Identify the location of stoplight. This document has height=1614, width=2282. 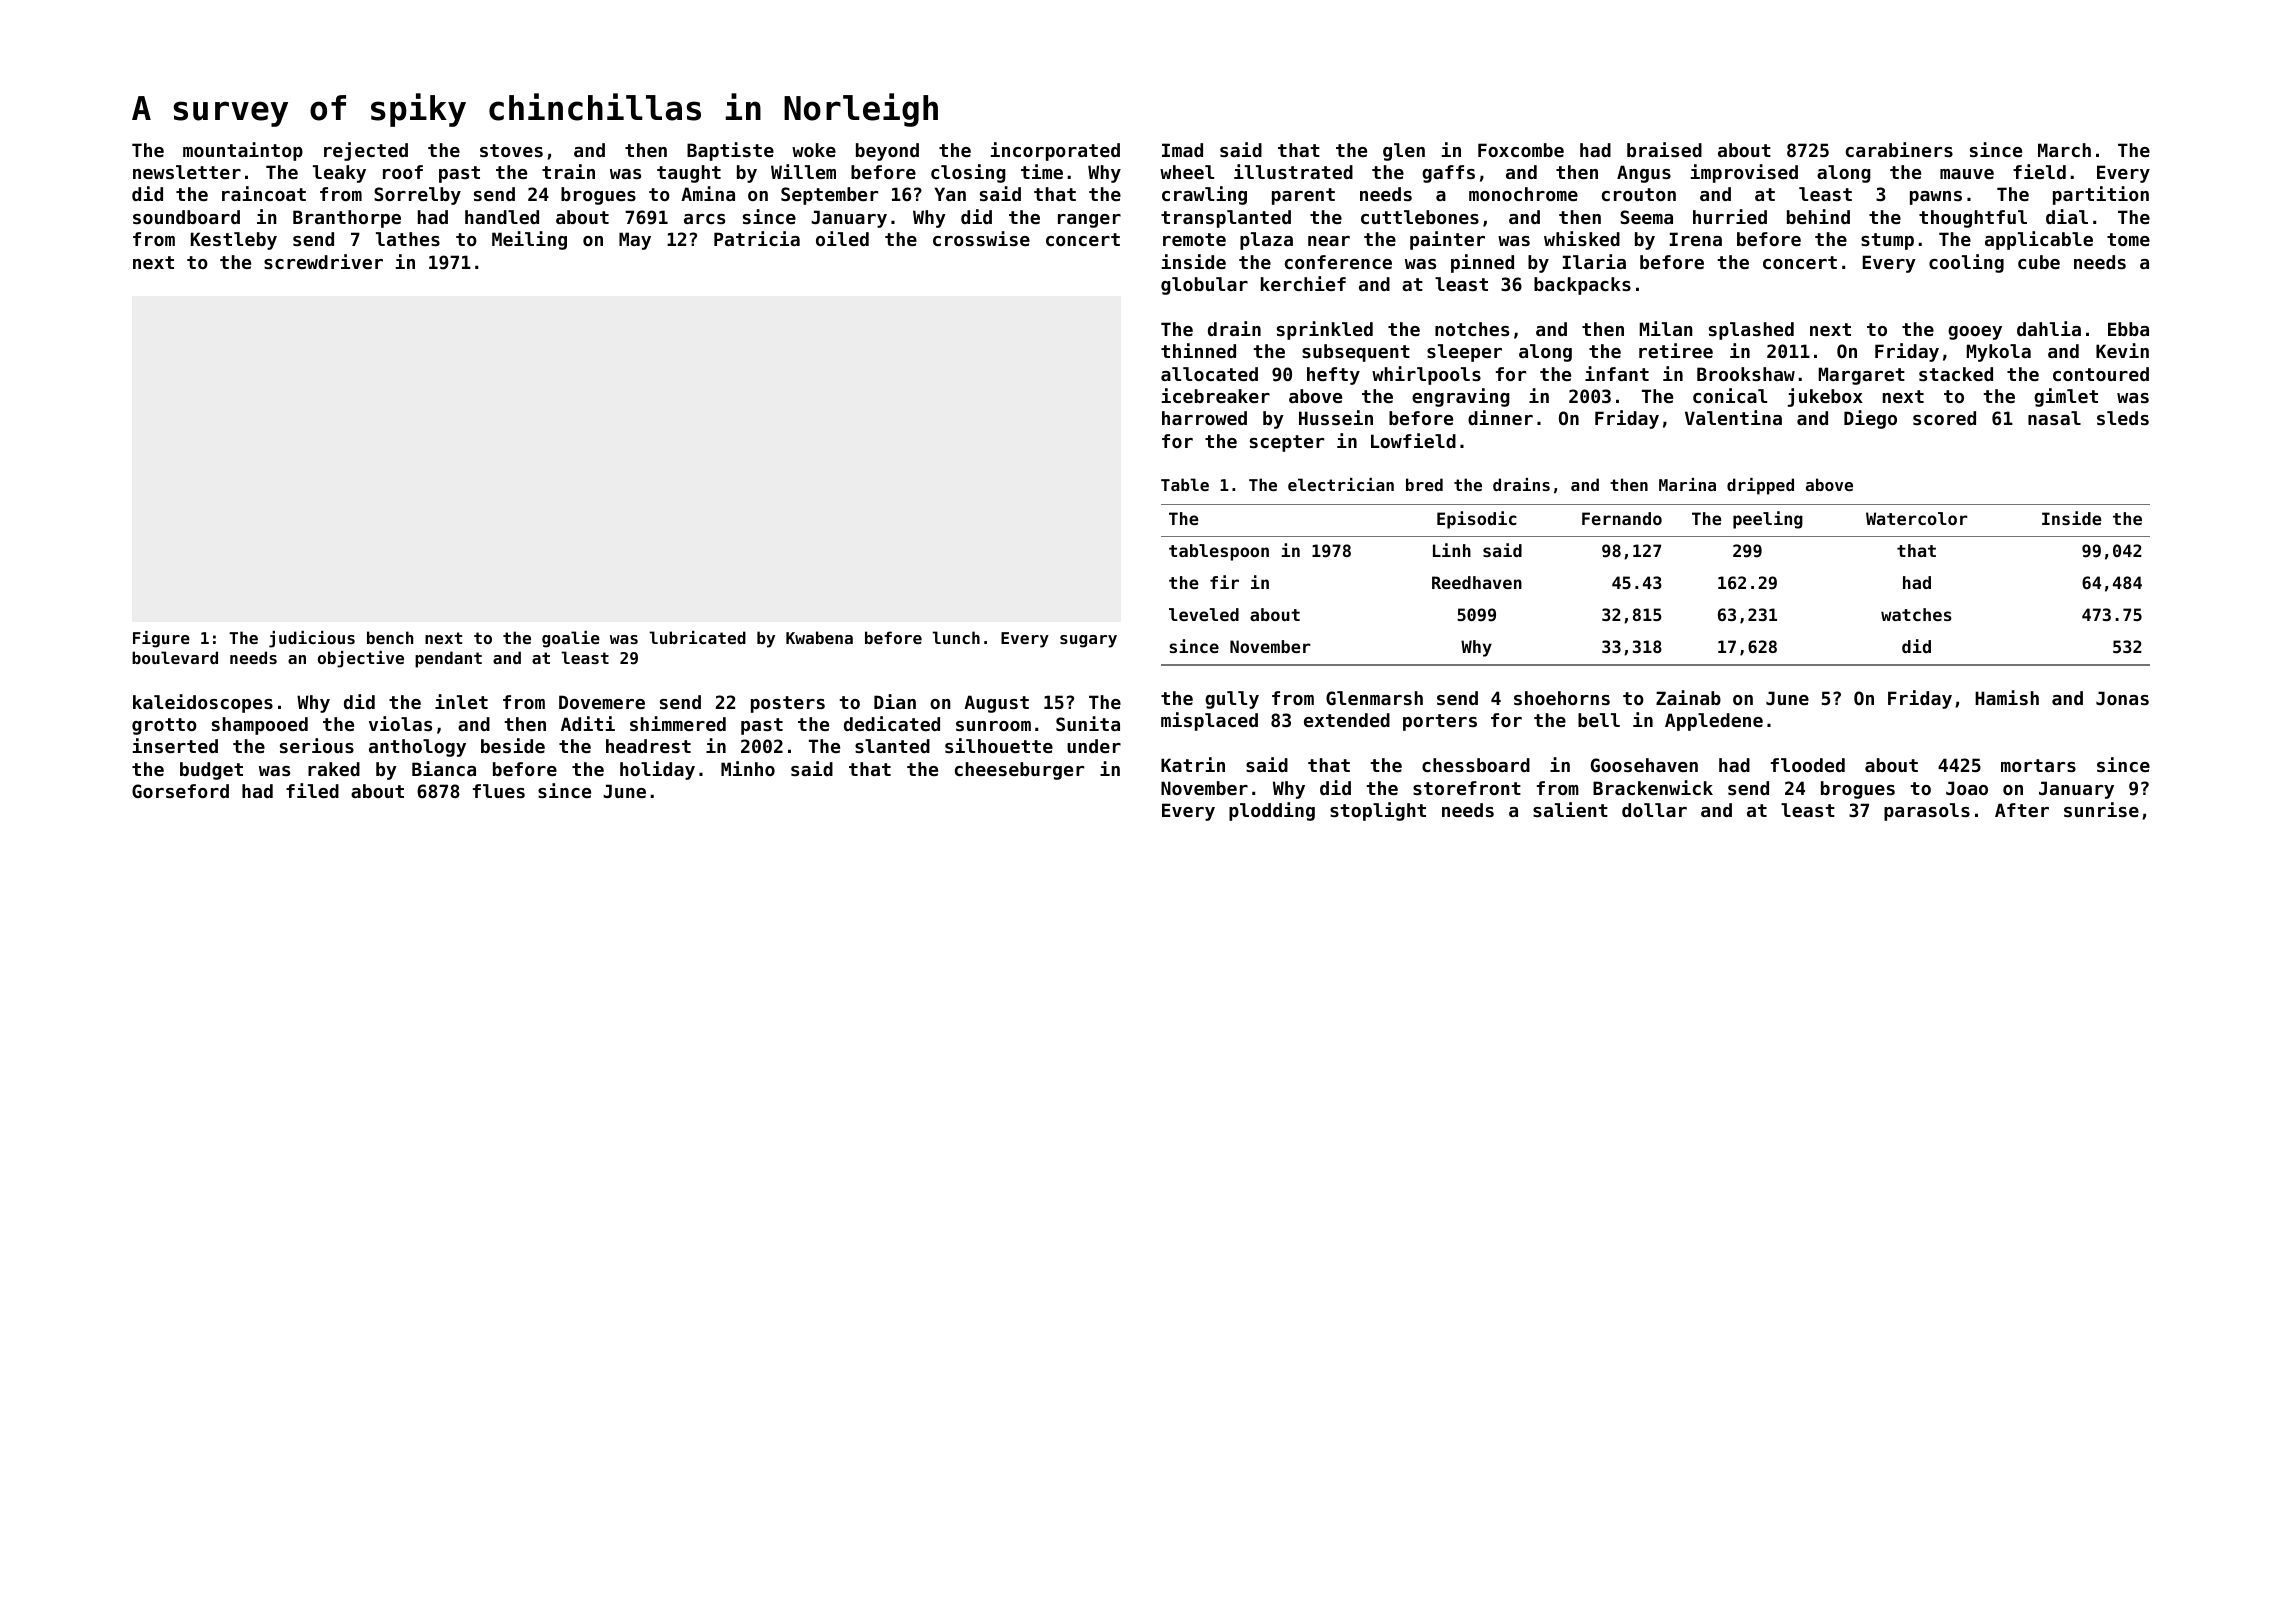
(1378, 811).
